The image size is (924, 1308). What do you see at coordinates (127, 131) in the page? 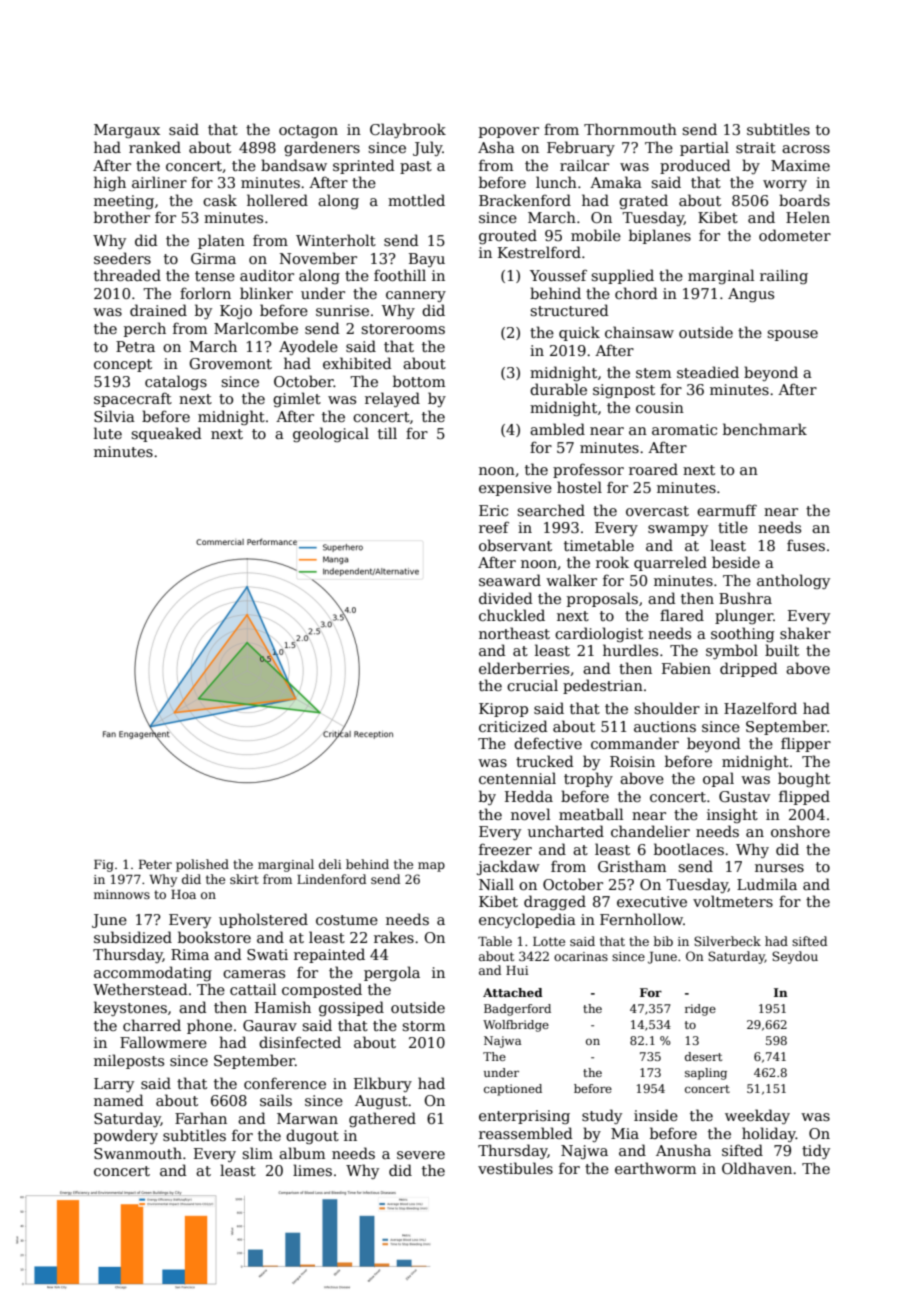
I see `Margaux` at bounding box center [127, 131].
